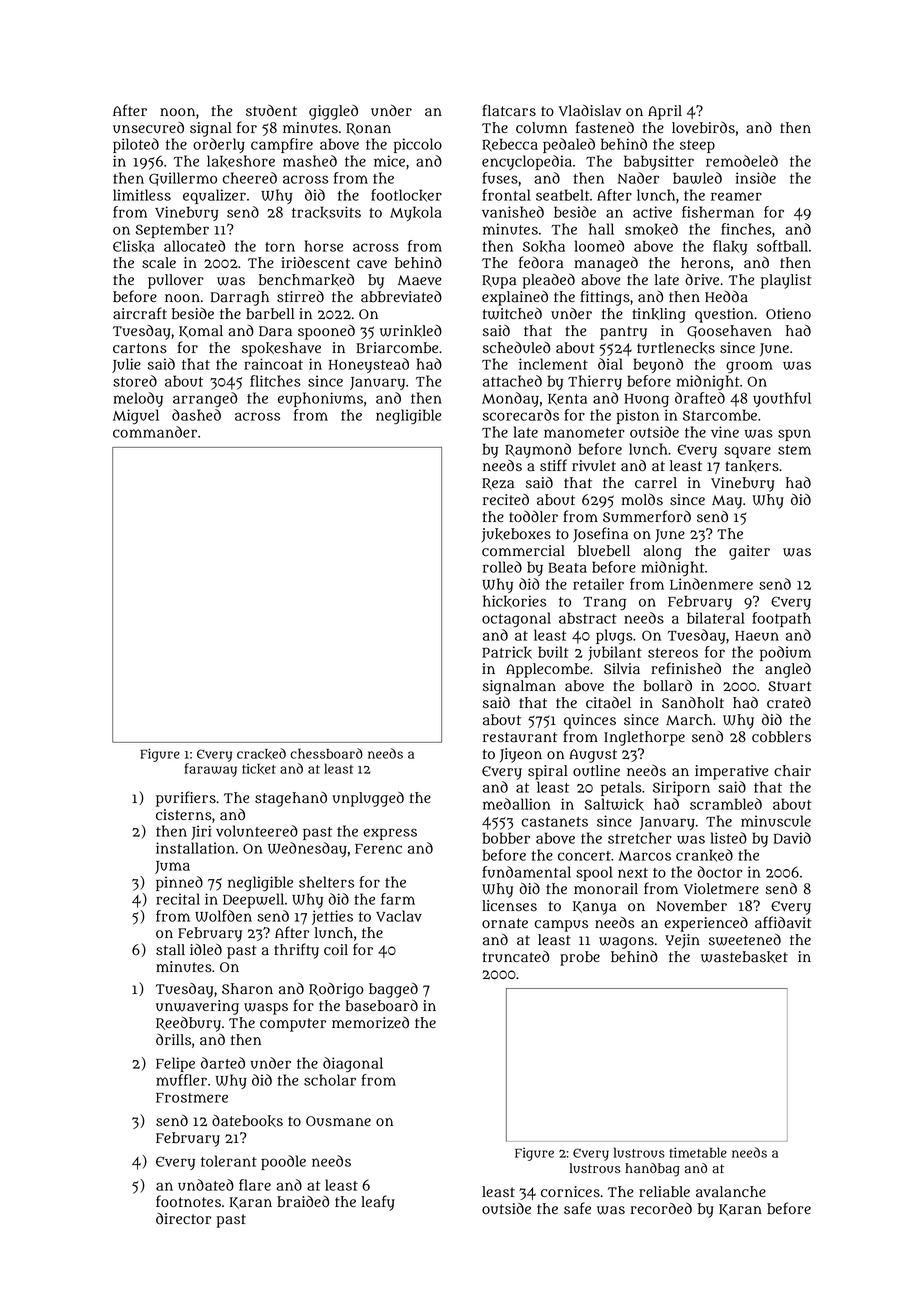 The height and width of the screenshot is (1308, 924). Describe the element at coordinates (783, 922) in the screenshot. I see `affidavit` at that location.
